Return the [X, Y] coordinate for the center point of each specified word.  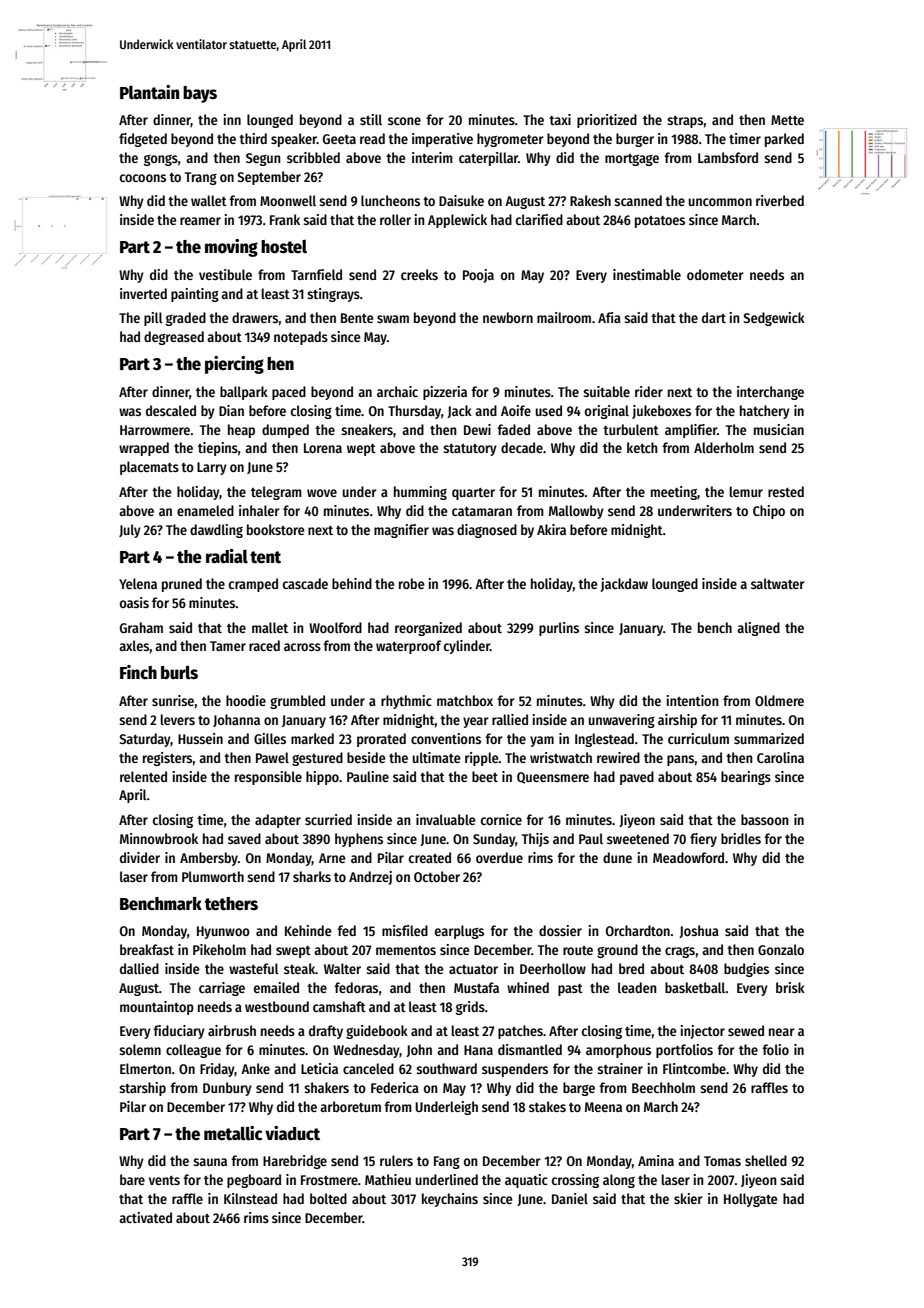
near [782, 1032]
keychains [450, 1200]
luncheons [390, 200]
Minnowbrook [159, 838]
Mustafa [476, 987]
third [253, 138]
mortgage [632, 160]
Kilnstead [250, 1198]
